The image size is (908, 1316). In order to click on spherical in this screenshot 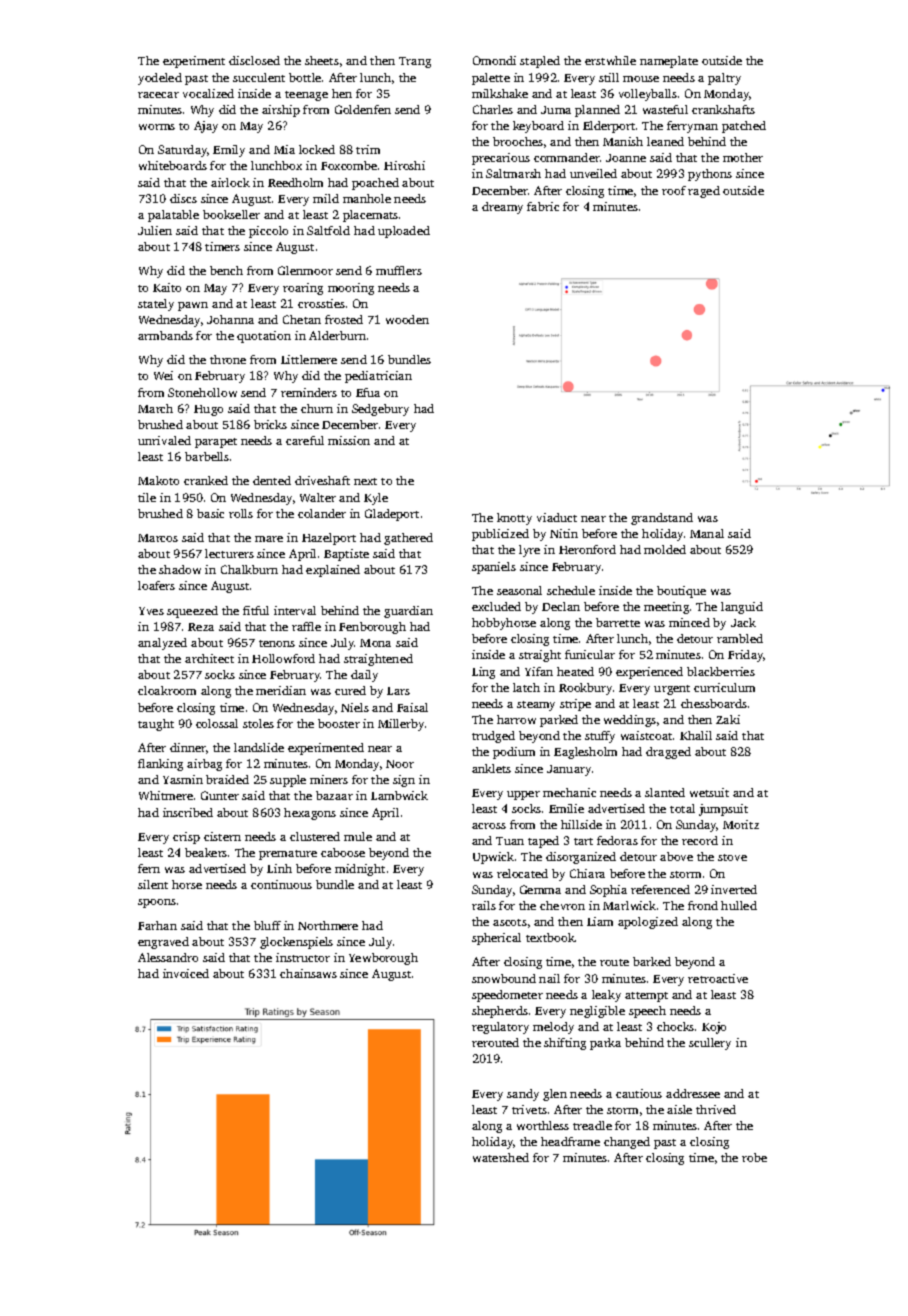, I will do `click(496, 939)`.
